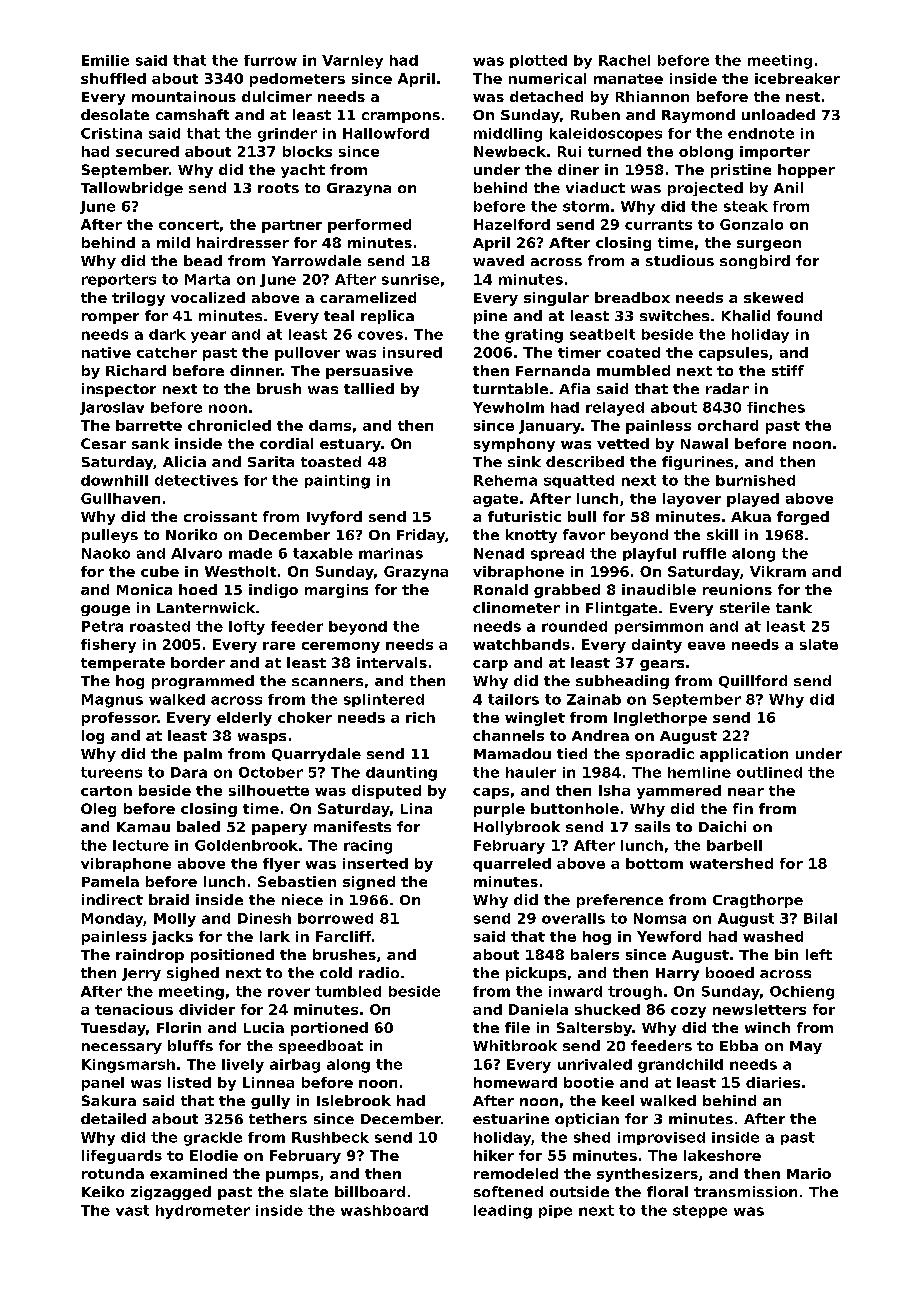  I want to click on mountainous, so click(184, 96).
